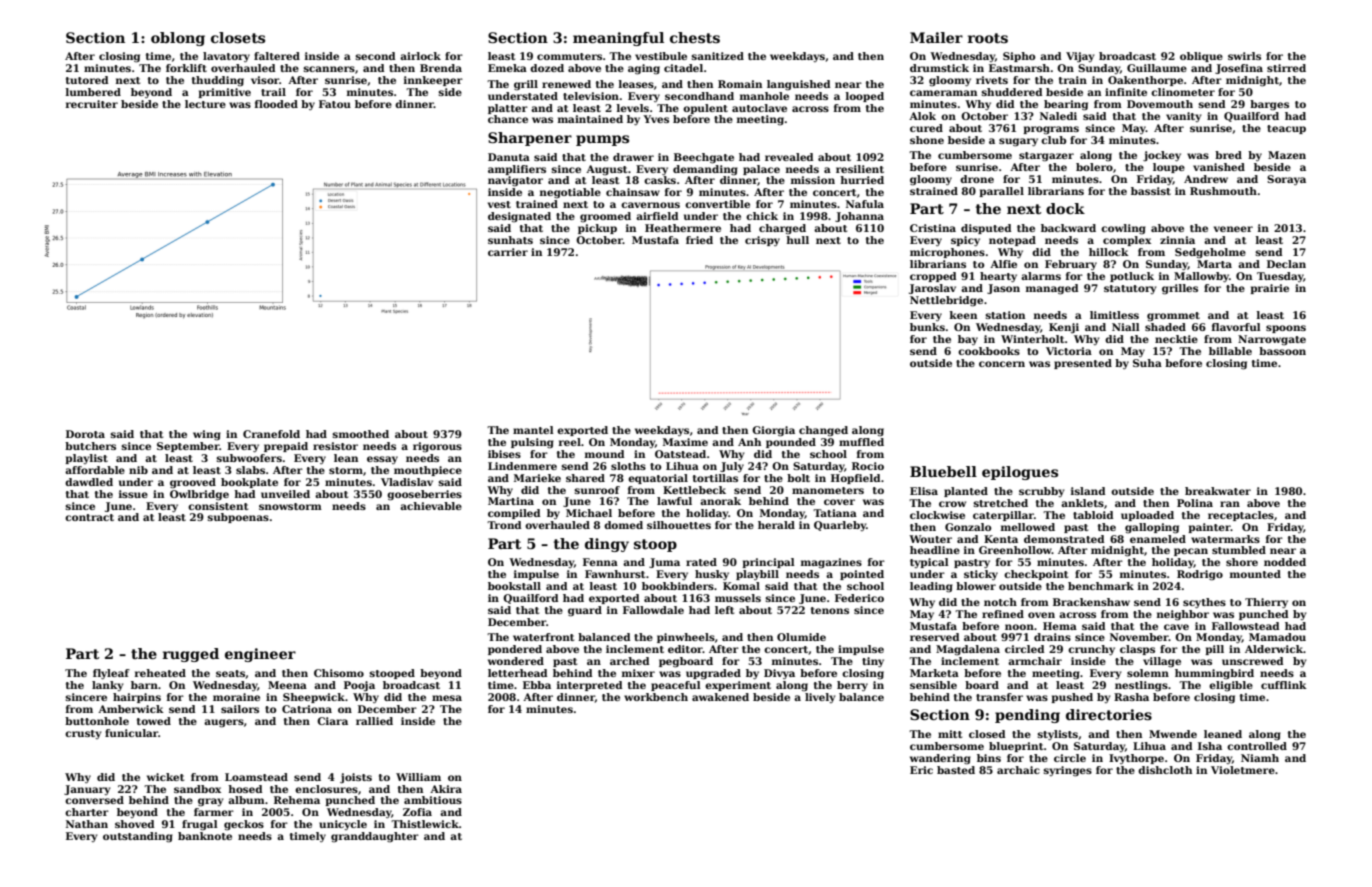 The width and height of the screenshot is (1372, 887). I want to click on wicket, so click(165, 777).
